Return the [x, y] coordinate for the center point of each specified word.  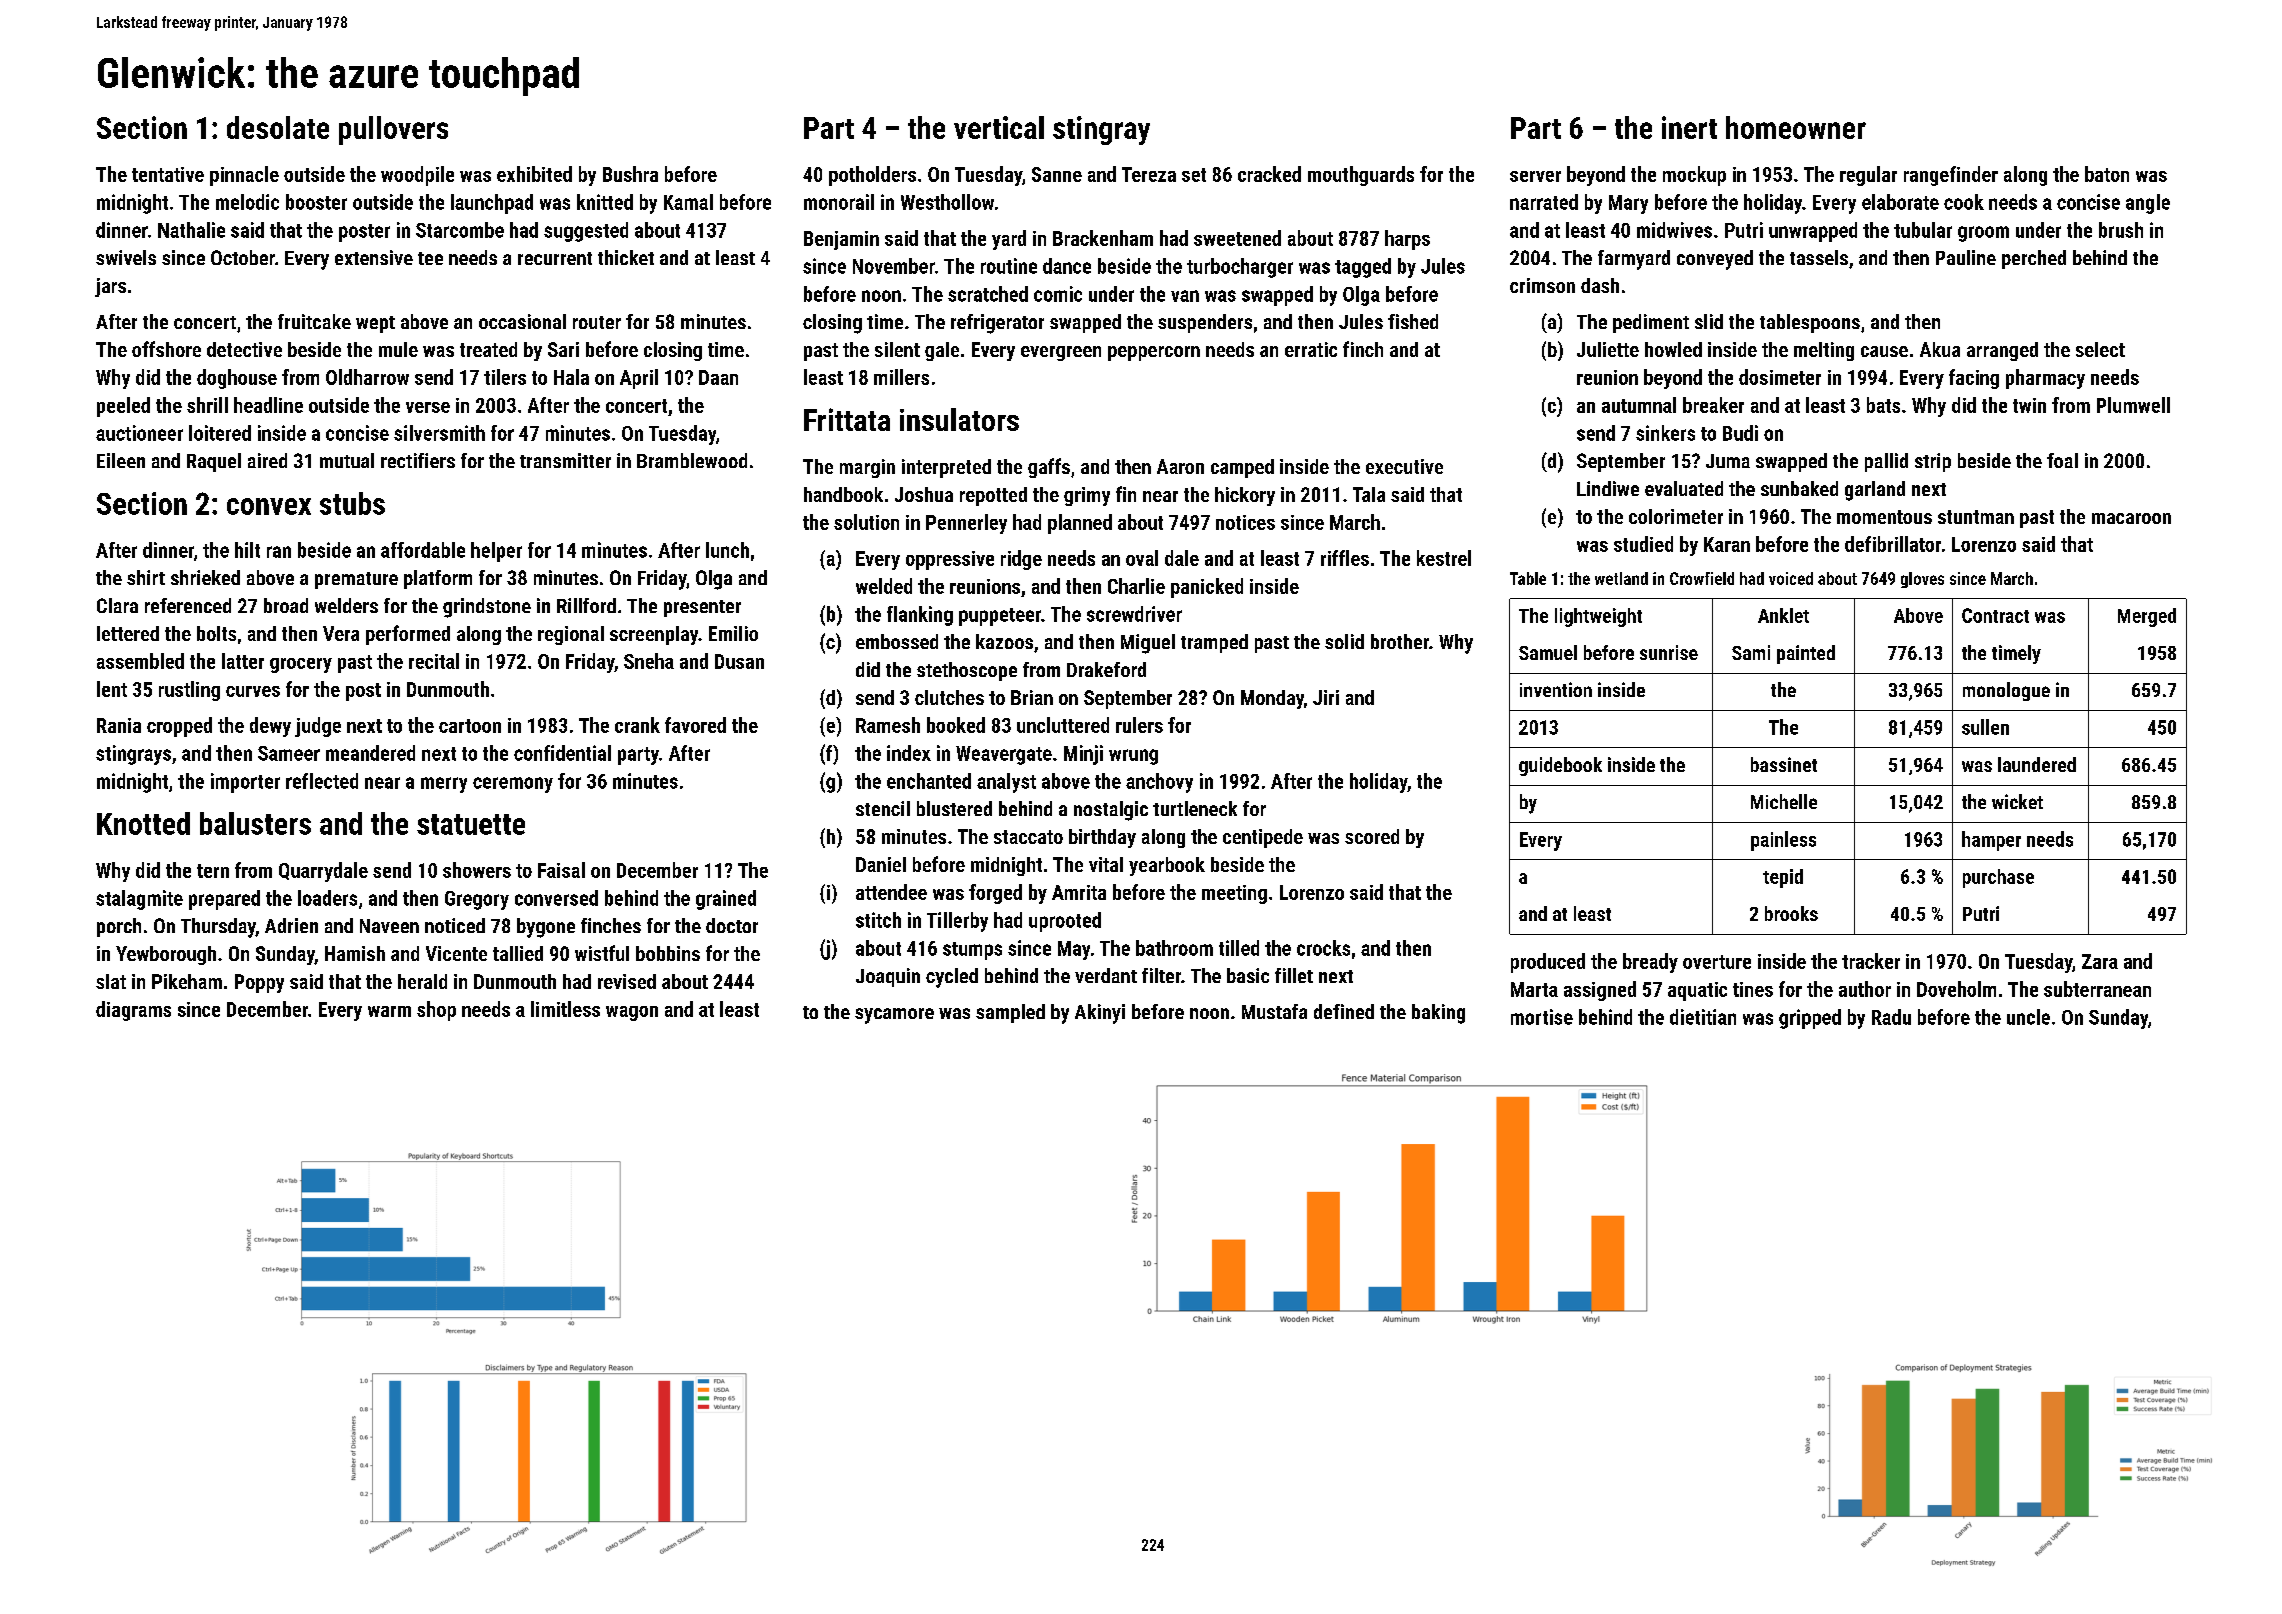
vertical [999, 127]
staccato [1028, 837]
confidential [562, 753]
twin [2029, 405]
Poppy [259, 983]
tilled [1239, 948]
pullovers [393, 130]
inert [1689, 127]
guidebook [1560, 766]
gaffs [1049, 468]
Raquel [214, 462]
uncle [2028, 1017]
